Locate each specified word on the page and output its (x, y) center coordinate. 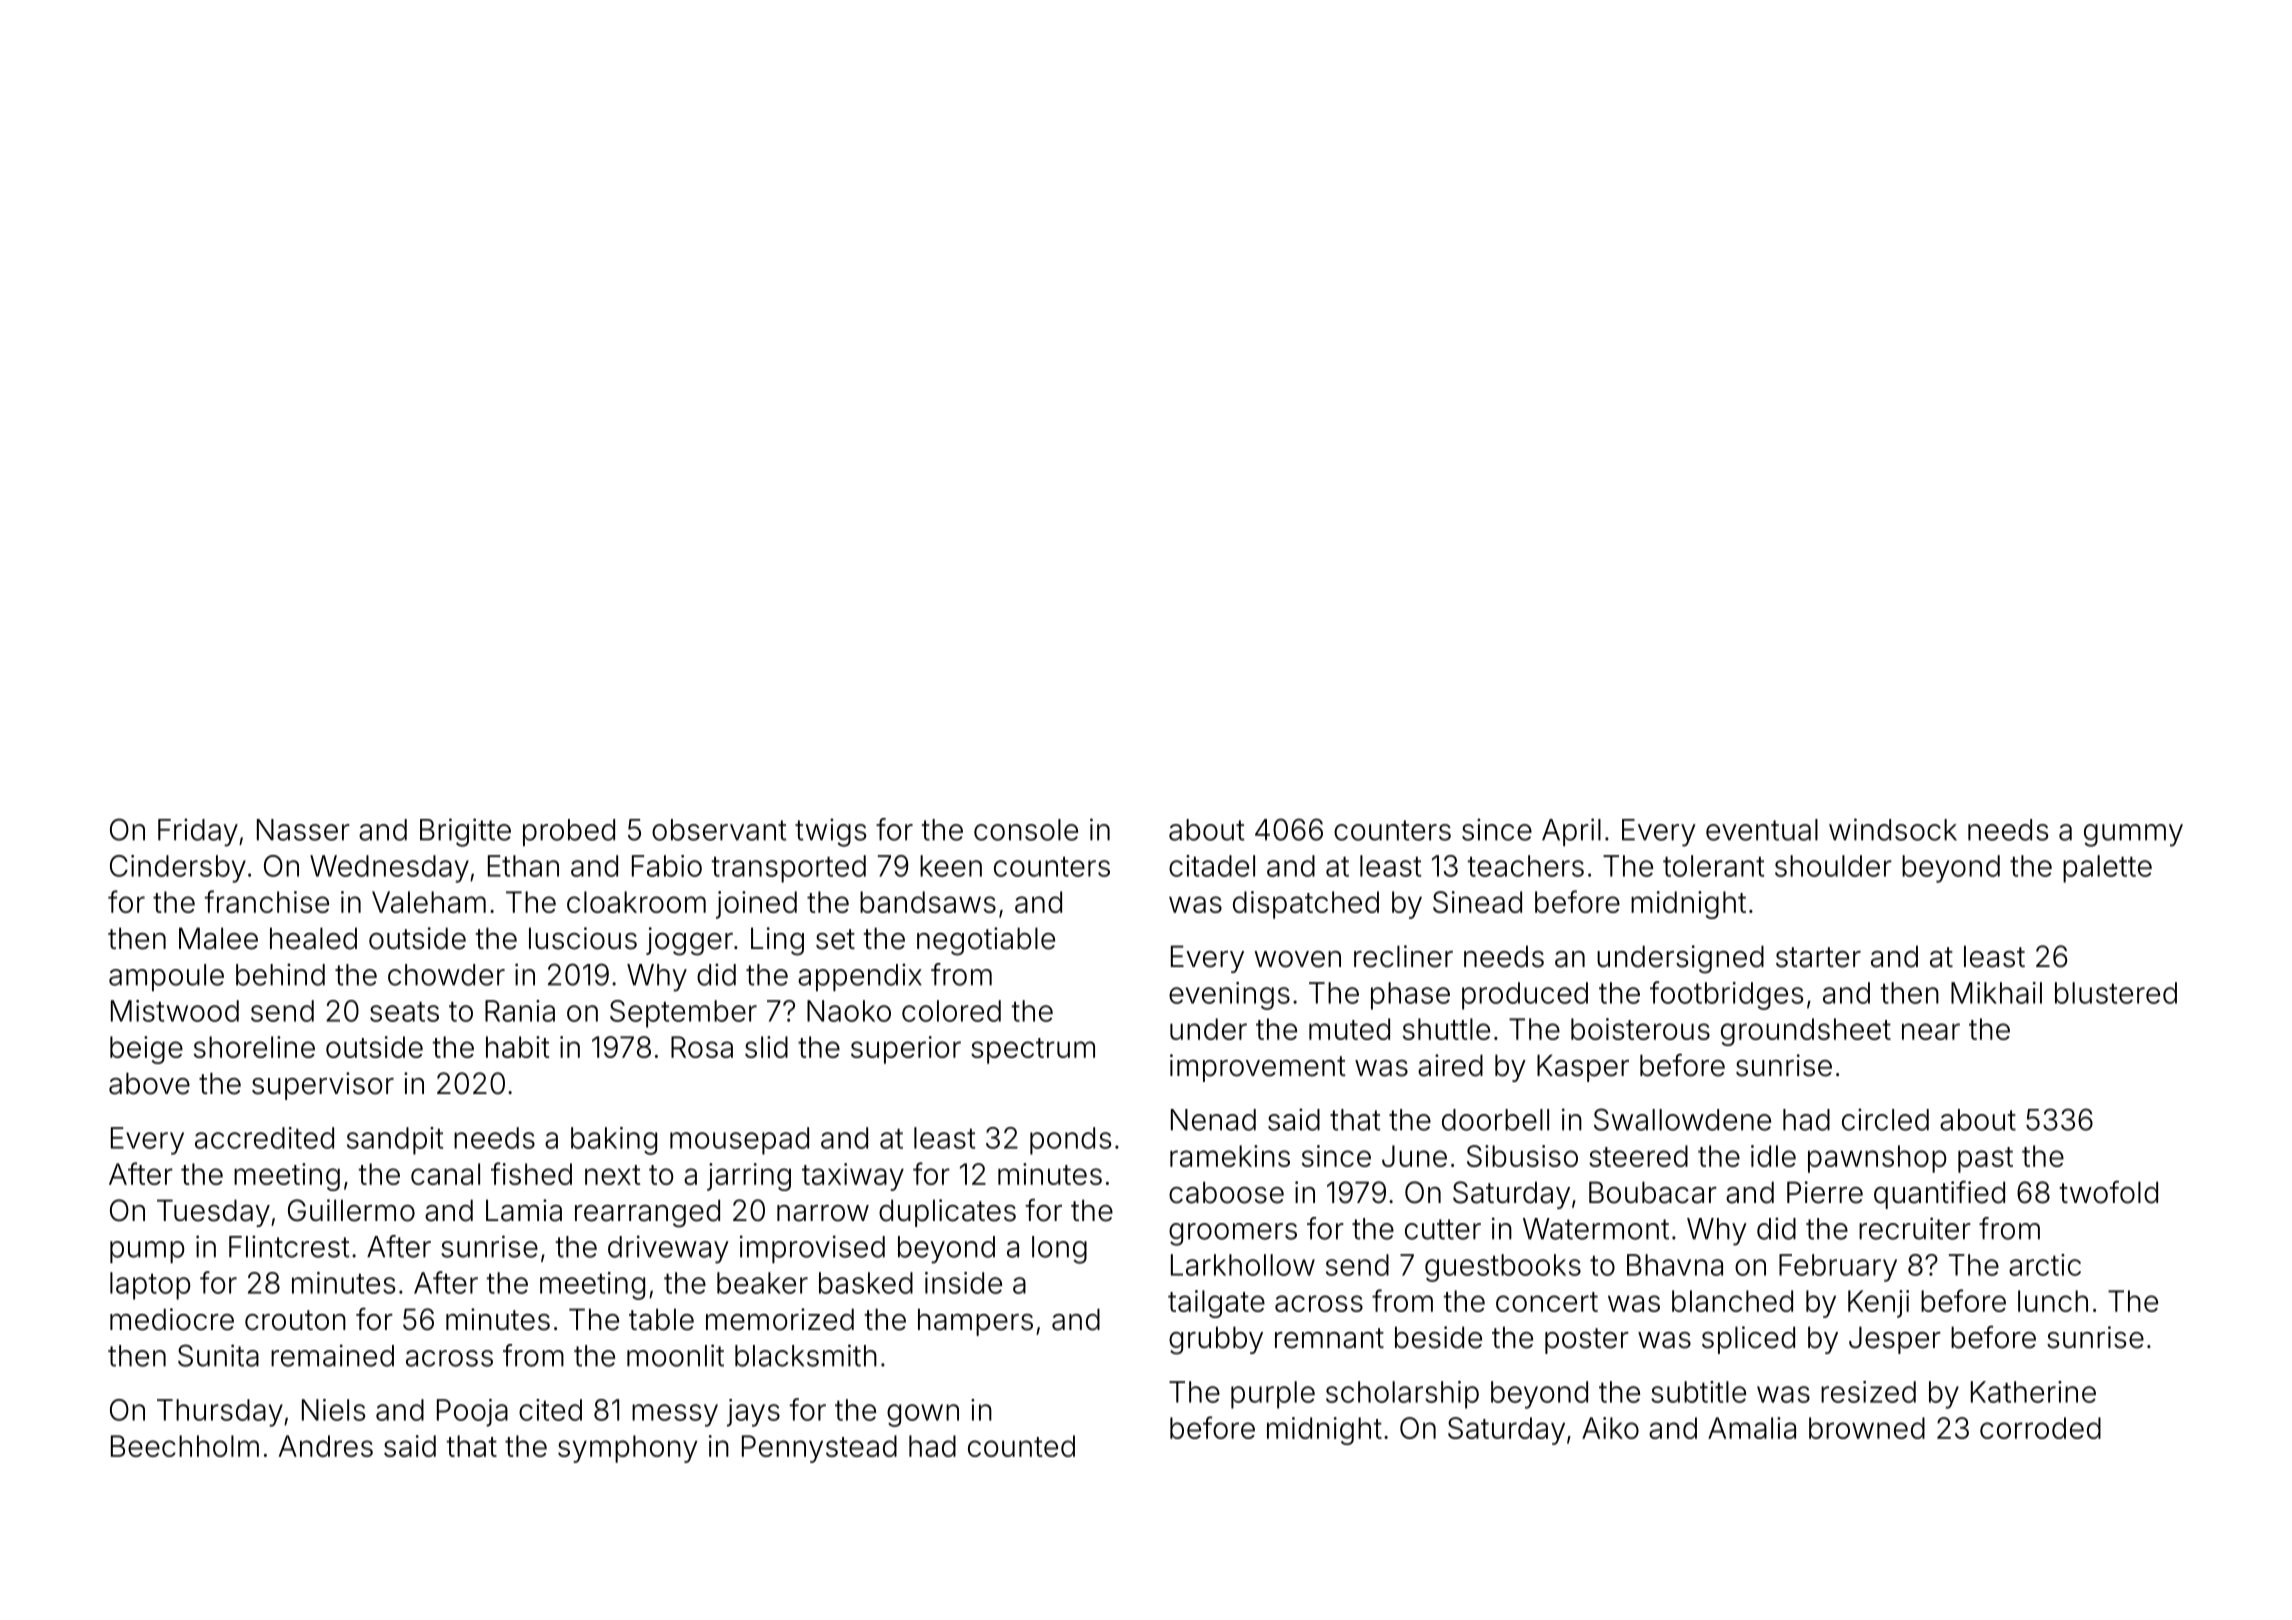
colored (951, 1011)
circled (1885, 1119)
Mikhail (1996, 993)
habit (517, 1047)
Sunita (218, 1355)
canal (445, 1174)
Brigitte (465, 832)
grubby (1216, 1340)
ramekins (1230, 1156)
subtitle (1698, 1392)
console (1026, 830)
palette (2107, 869)
